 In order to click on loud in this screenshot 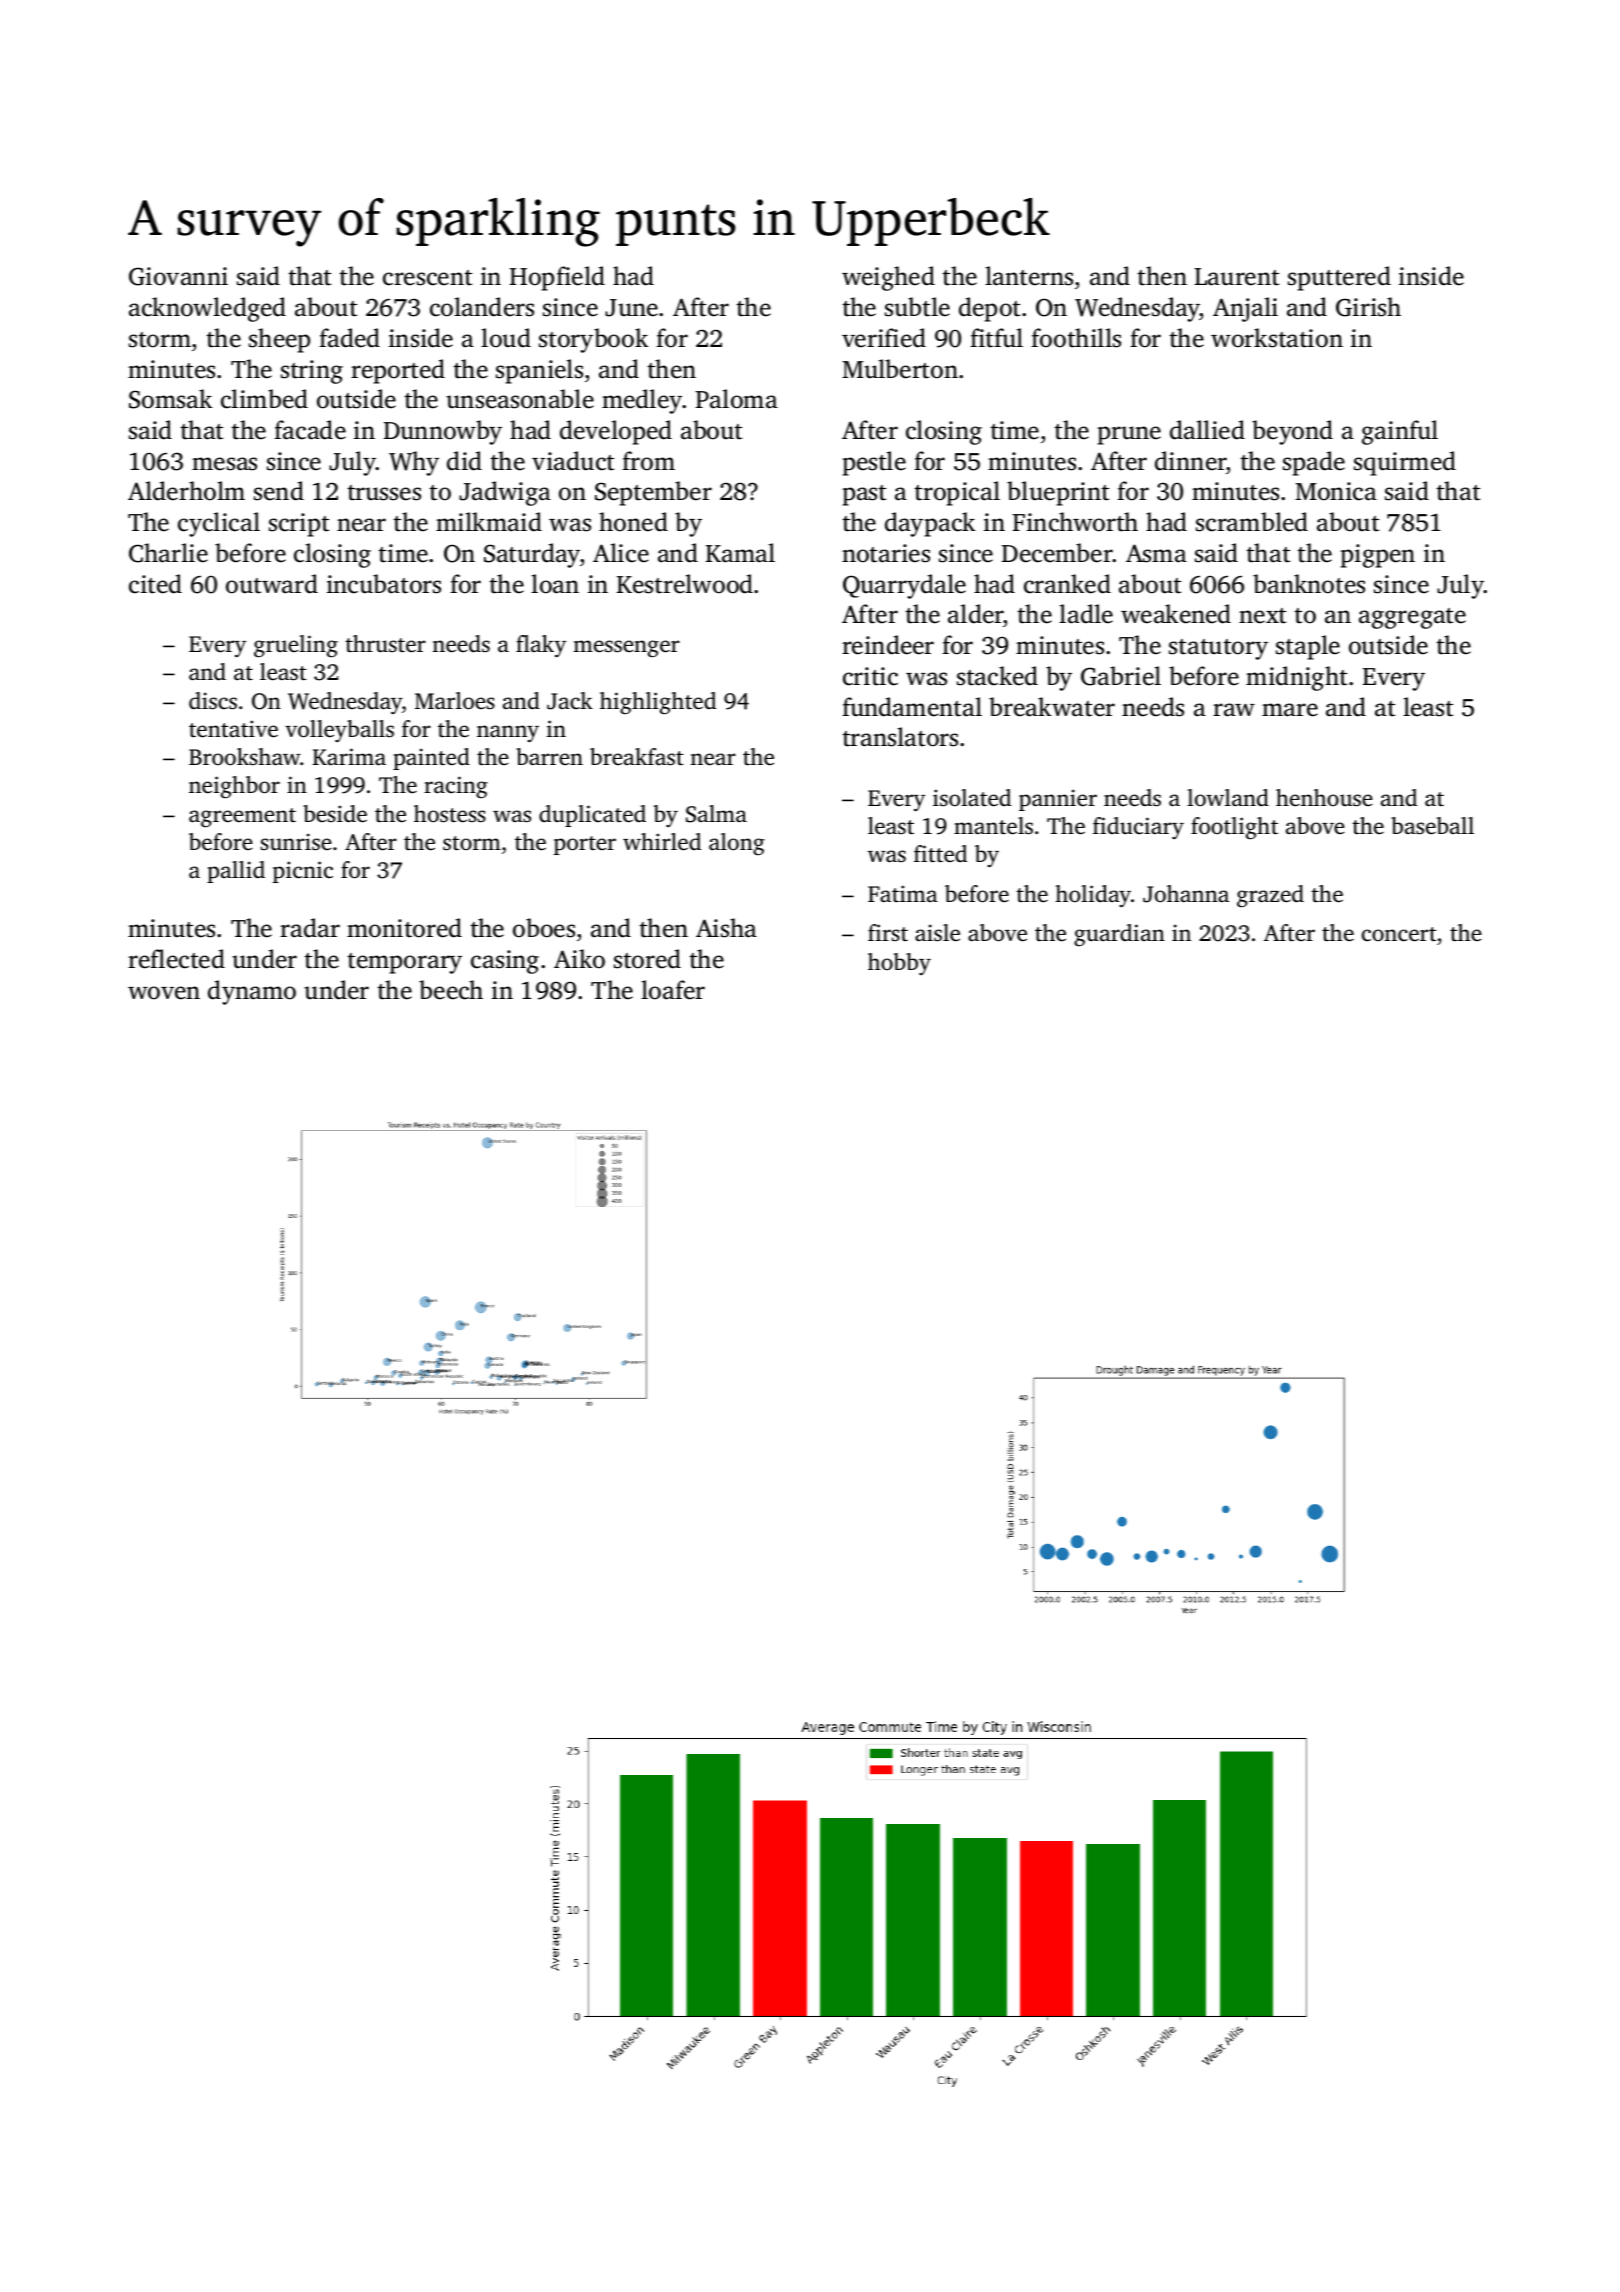, I will do `click(506, 338)`.
